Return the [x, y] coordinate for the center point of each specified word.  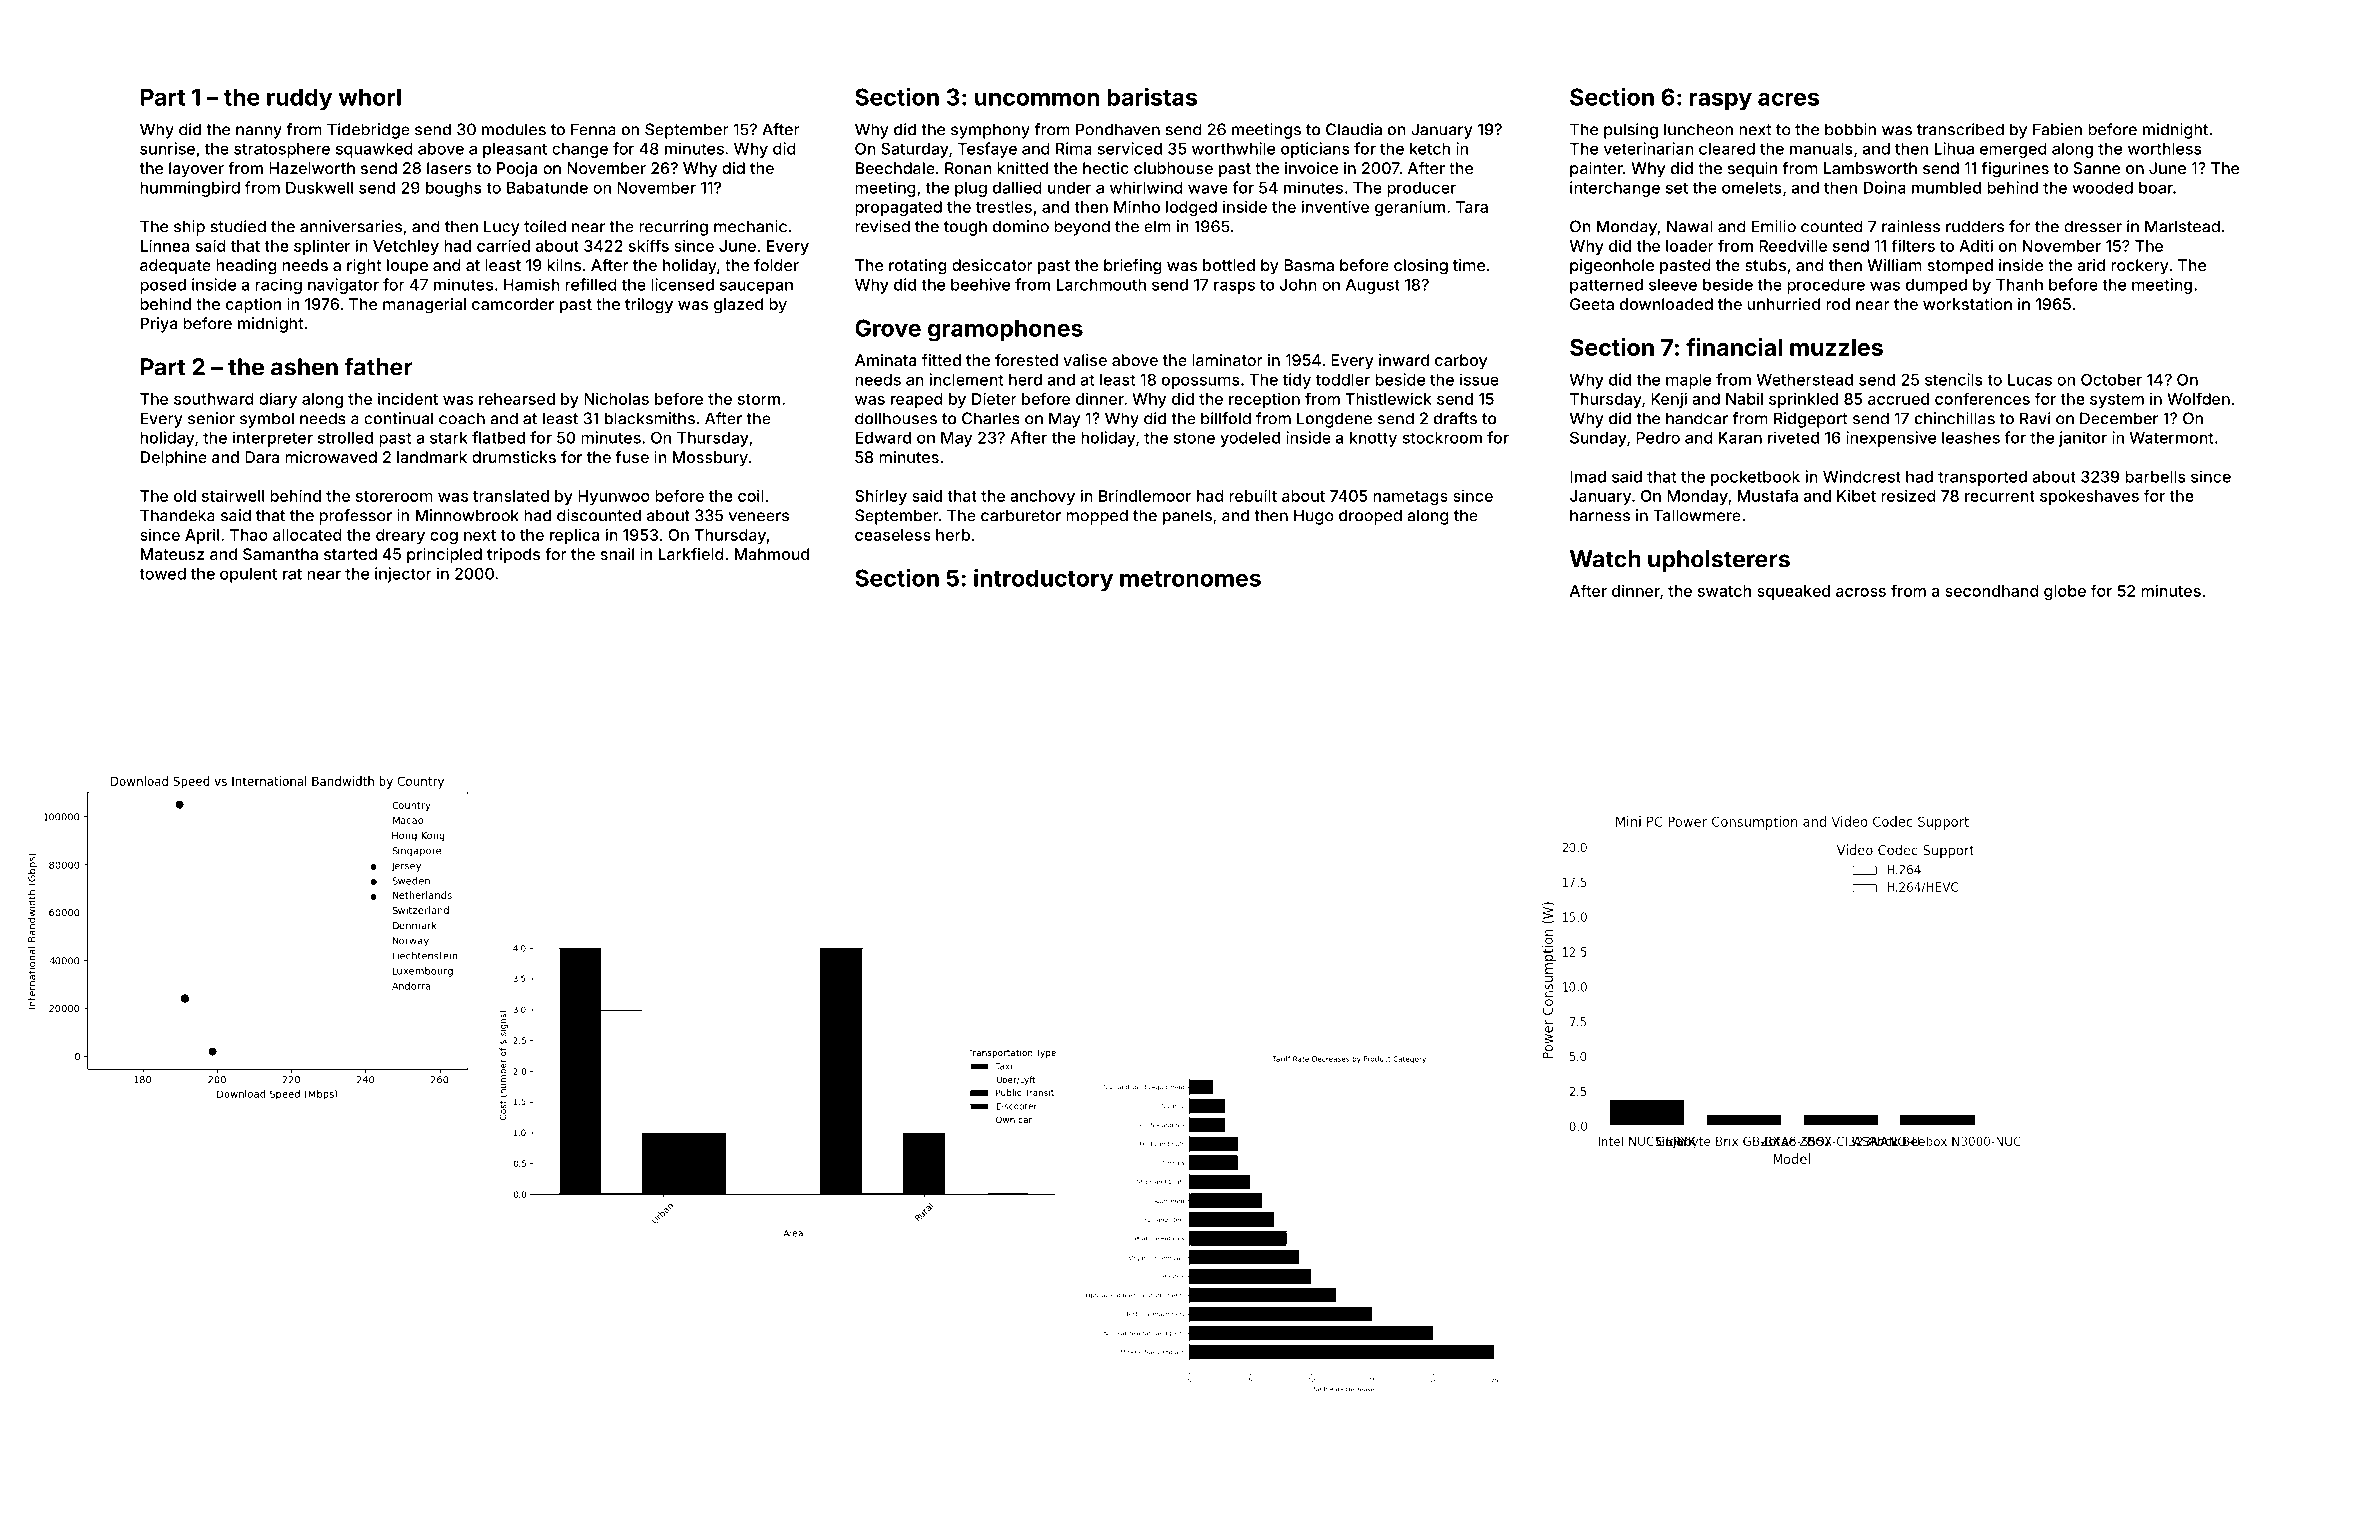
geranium [1410, 208]
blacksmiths [650, 418]
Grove [888, 328]
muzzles [1836, 347]
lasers [449, 168]
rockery [2140, 267]
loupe [407, 267]
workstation [1967, 304]
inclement [966, 379]
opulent [248, 575]
